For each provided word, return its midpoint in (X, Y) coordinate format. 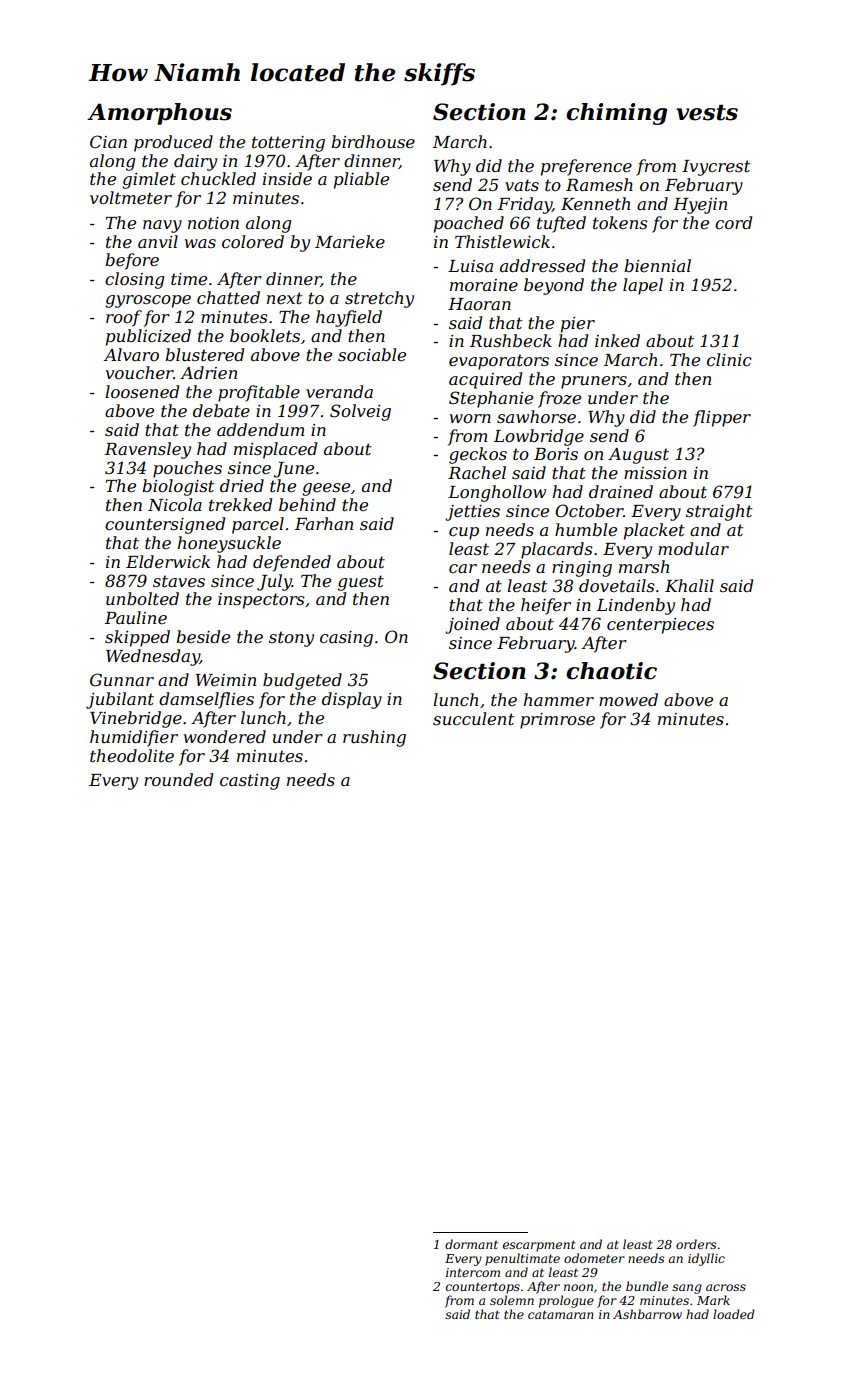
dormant (471, 1244)
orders (696, 1244)
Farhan (324, 523)
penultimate (522, 1259)
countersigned (165, 525)
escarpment (539, 1246)
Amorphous (159, 114)
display (352, 700)
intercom (473, 1272)
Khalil (689, 585)
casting (250, 782)
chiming (616, 114)
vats (522, 185)
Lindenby (636, 606)
